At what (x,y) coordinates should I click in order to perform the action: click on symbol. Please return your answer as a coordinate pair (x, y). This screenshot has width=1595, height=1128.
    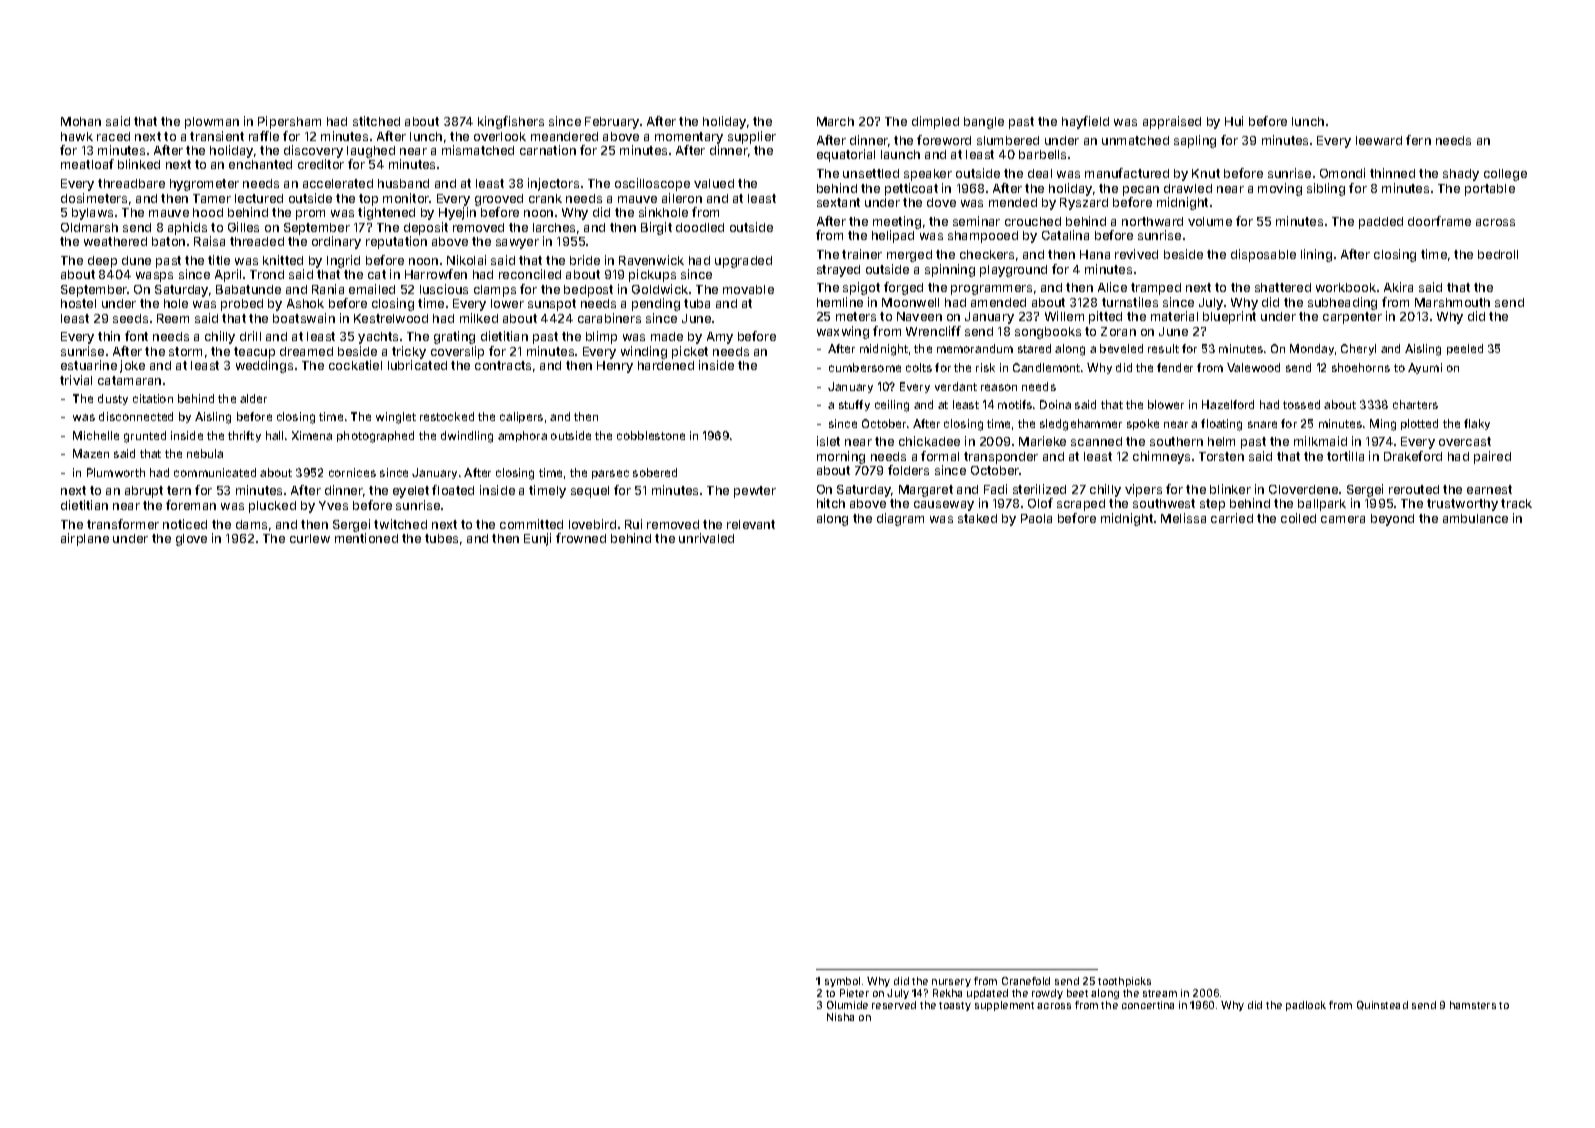
    Looking at the image, I should click on (842, 982).
